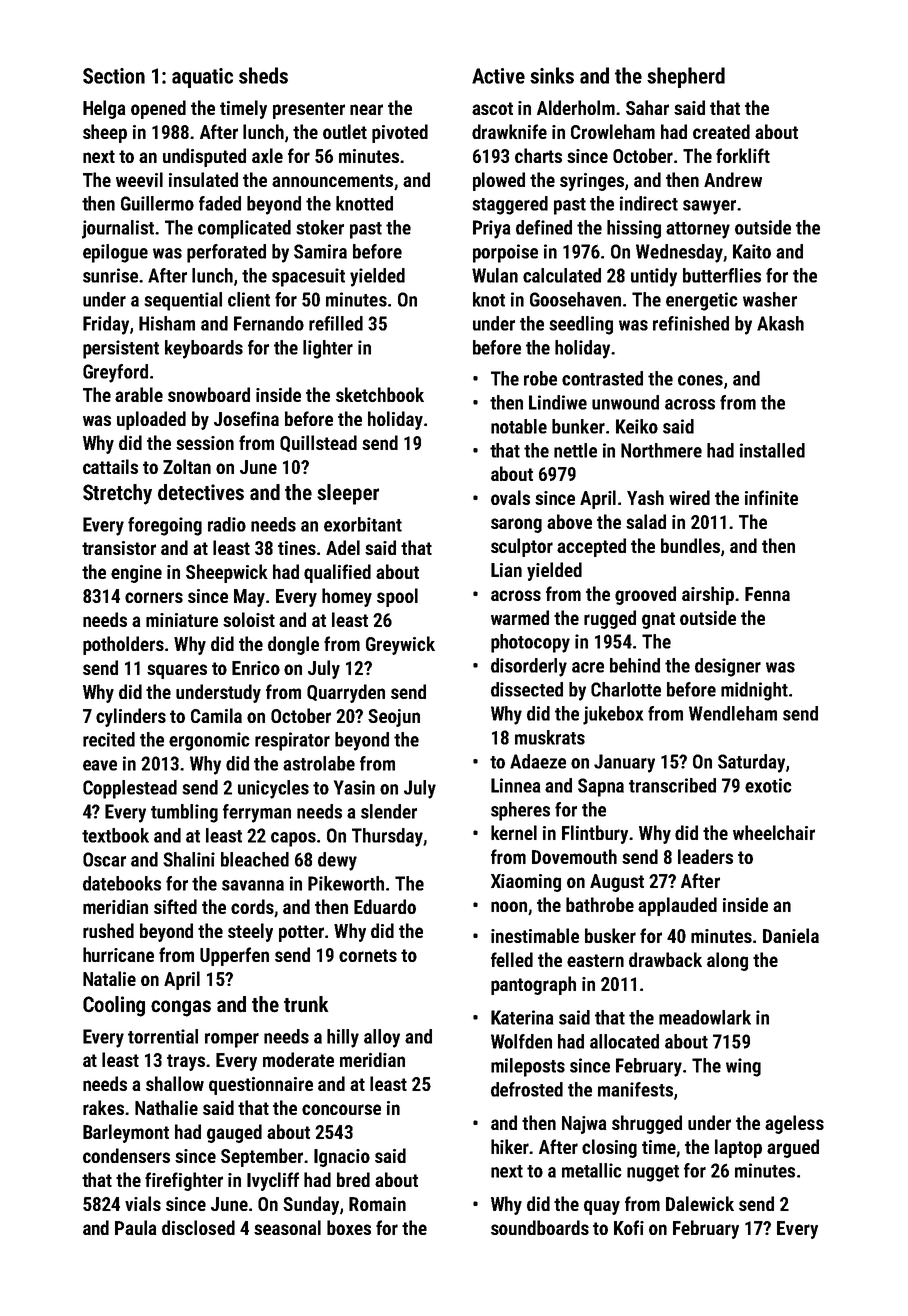 This page has height=1316, width=908. What do you see at coordinates (261, 1086) in the page?
I see `questionnaire` at bounding box center [261, 1086].
